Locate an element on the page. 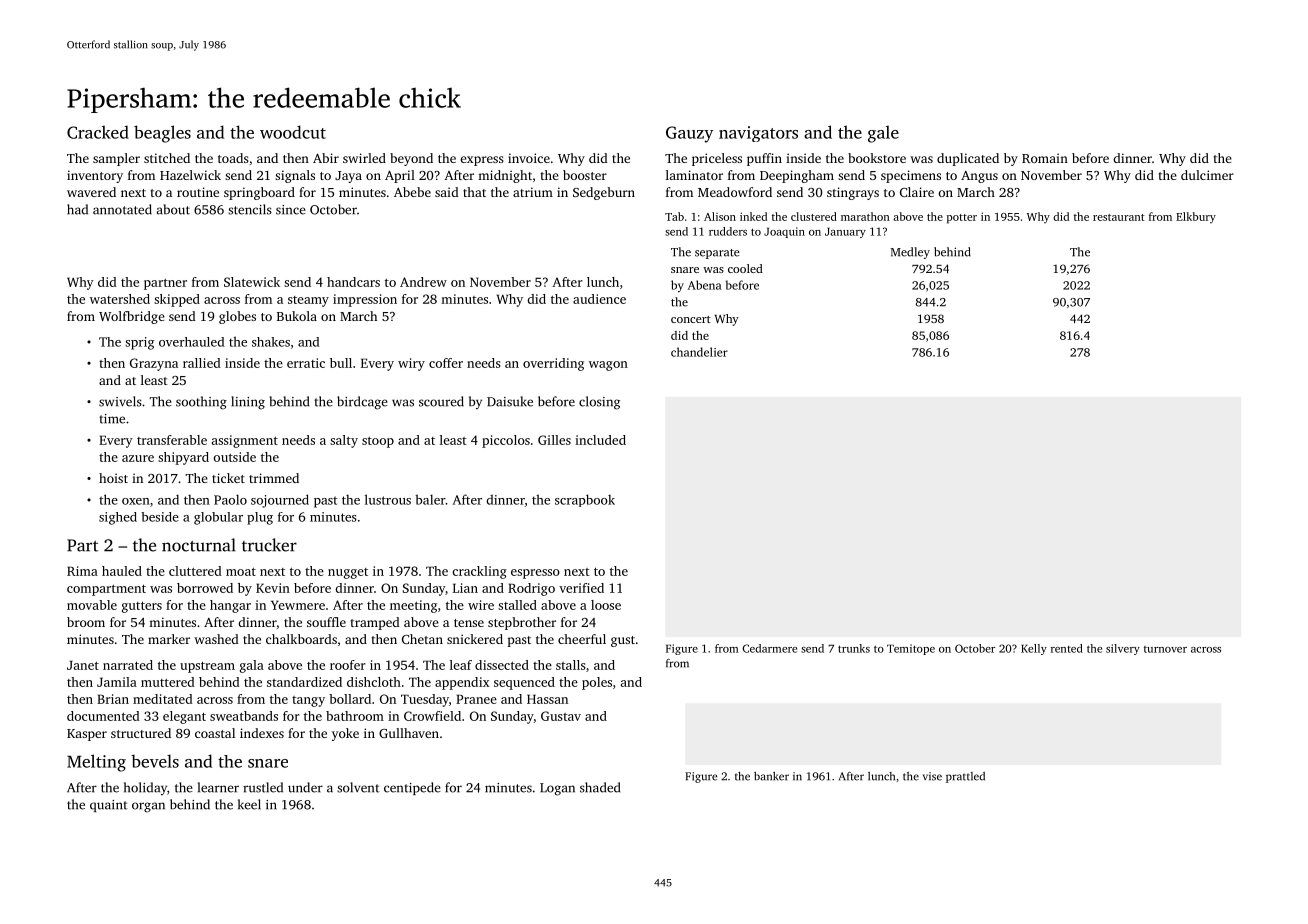 Image resolution: width=1308 pixels, height=924 pixels. woodcut is located at coordinates (293, 132).
